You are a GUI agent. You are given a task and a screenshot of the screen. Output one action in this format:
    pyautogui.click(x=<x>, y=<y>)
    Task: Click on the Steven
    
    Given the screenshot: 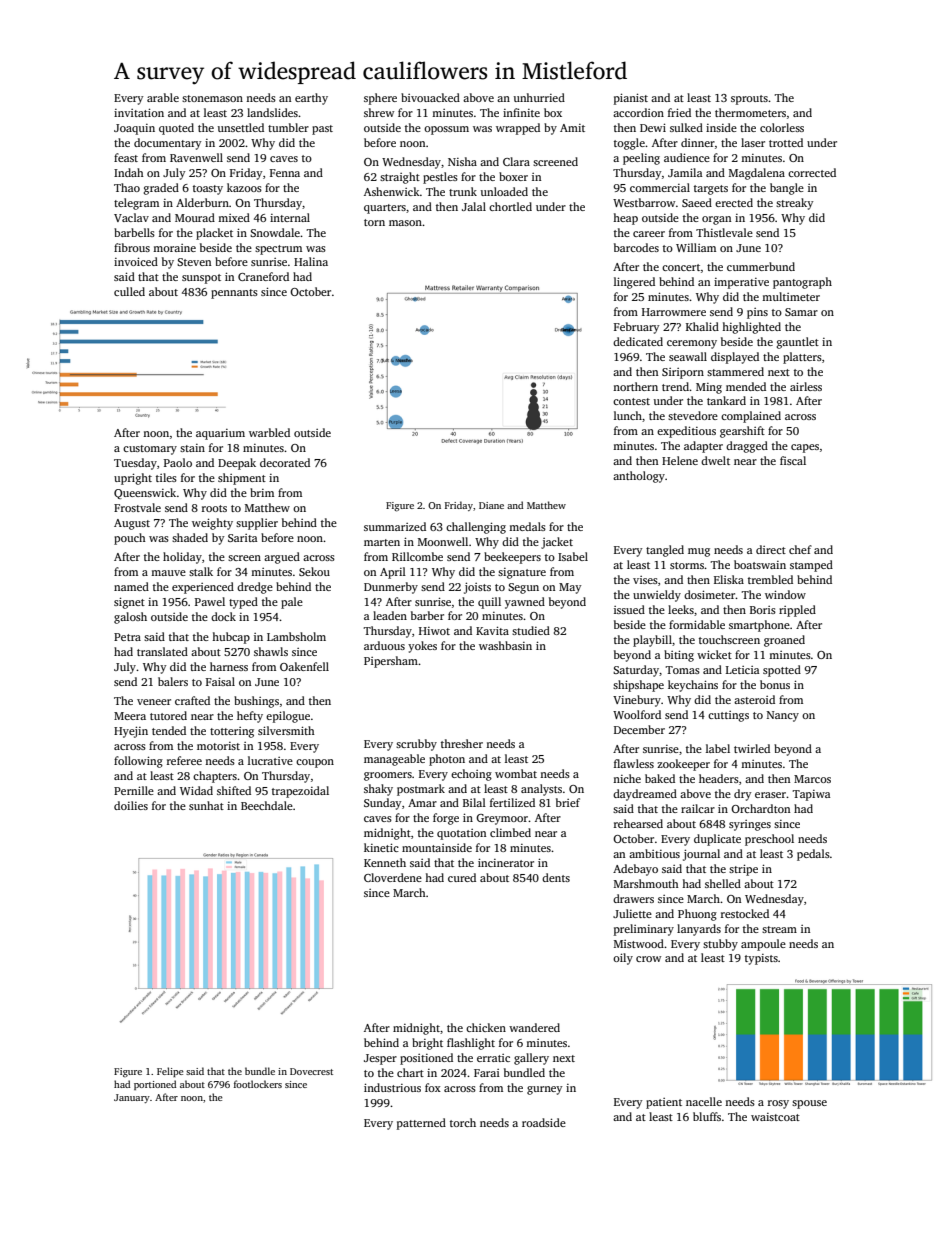 What is the action you would take?
    pyautogui.click(x=194, y=262)
